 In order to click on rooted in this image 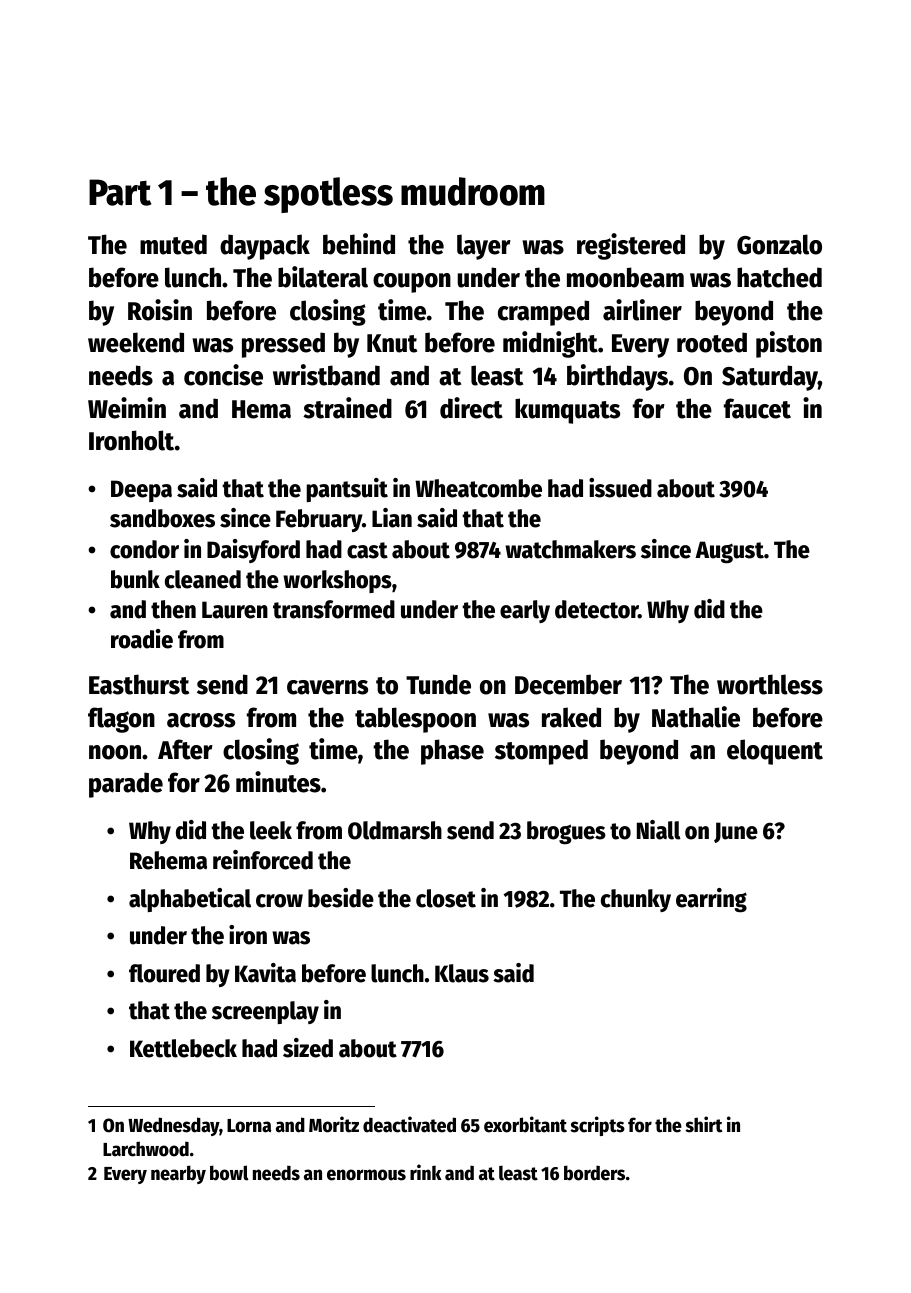, I will do `click(712, 342)`.
